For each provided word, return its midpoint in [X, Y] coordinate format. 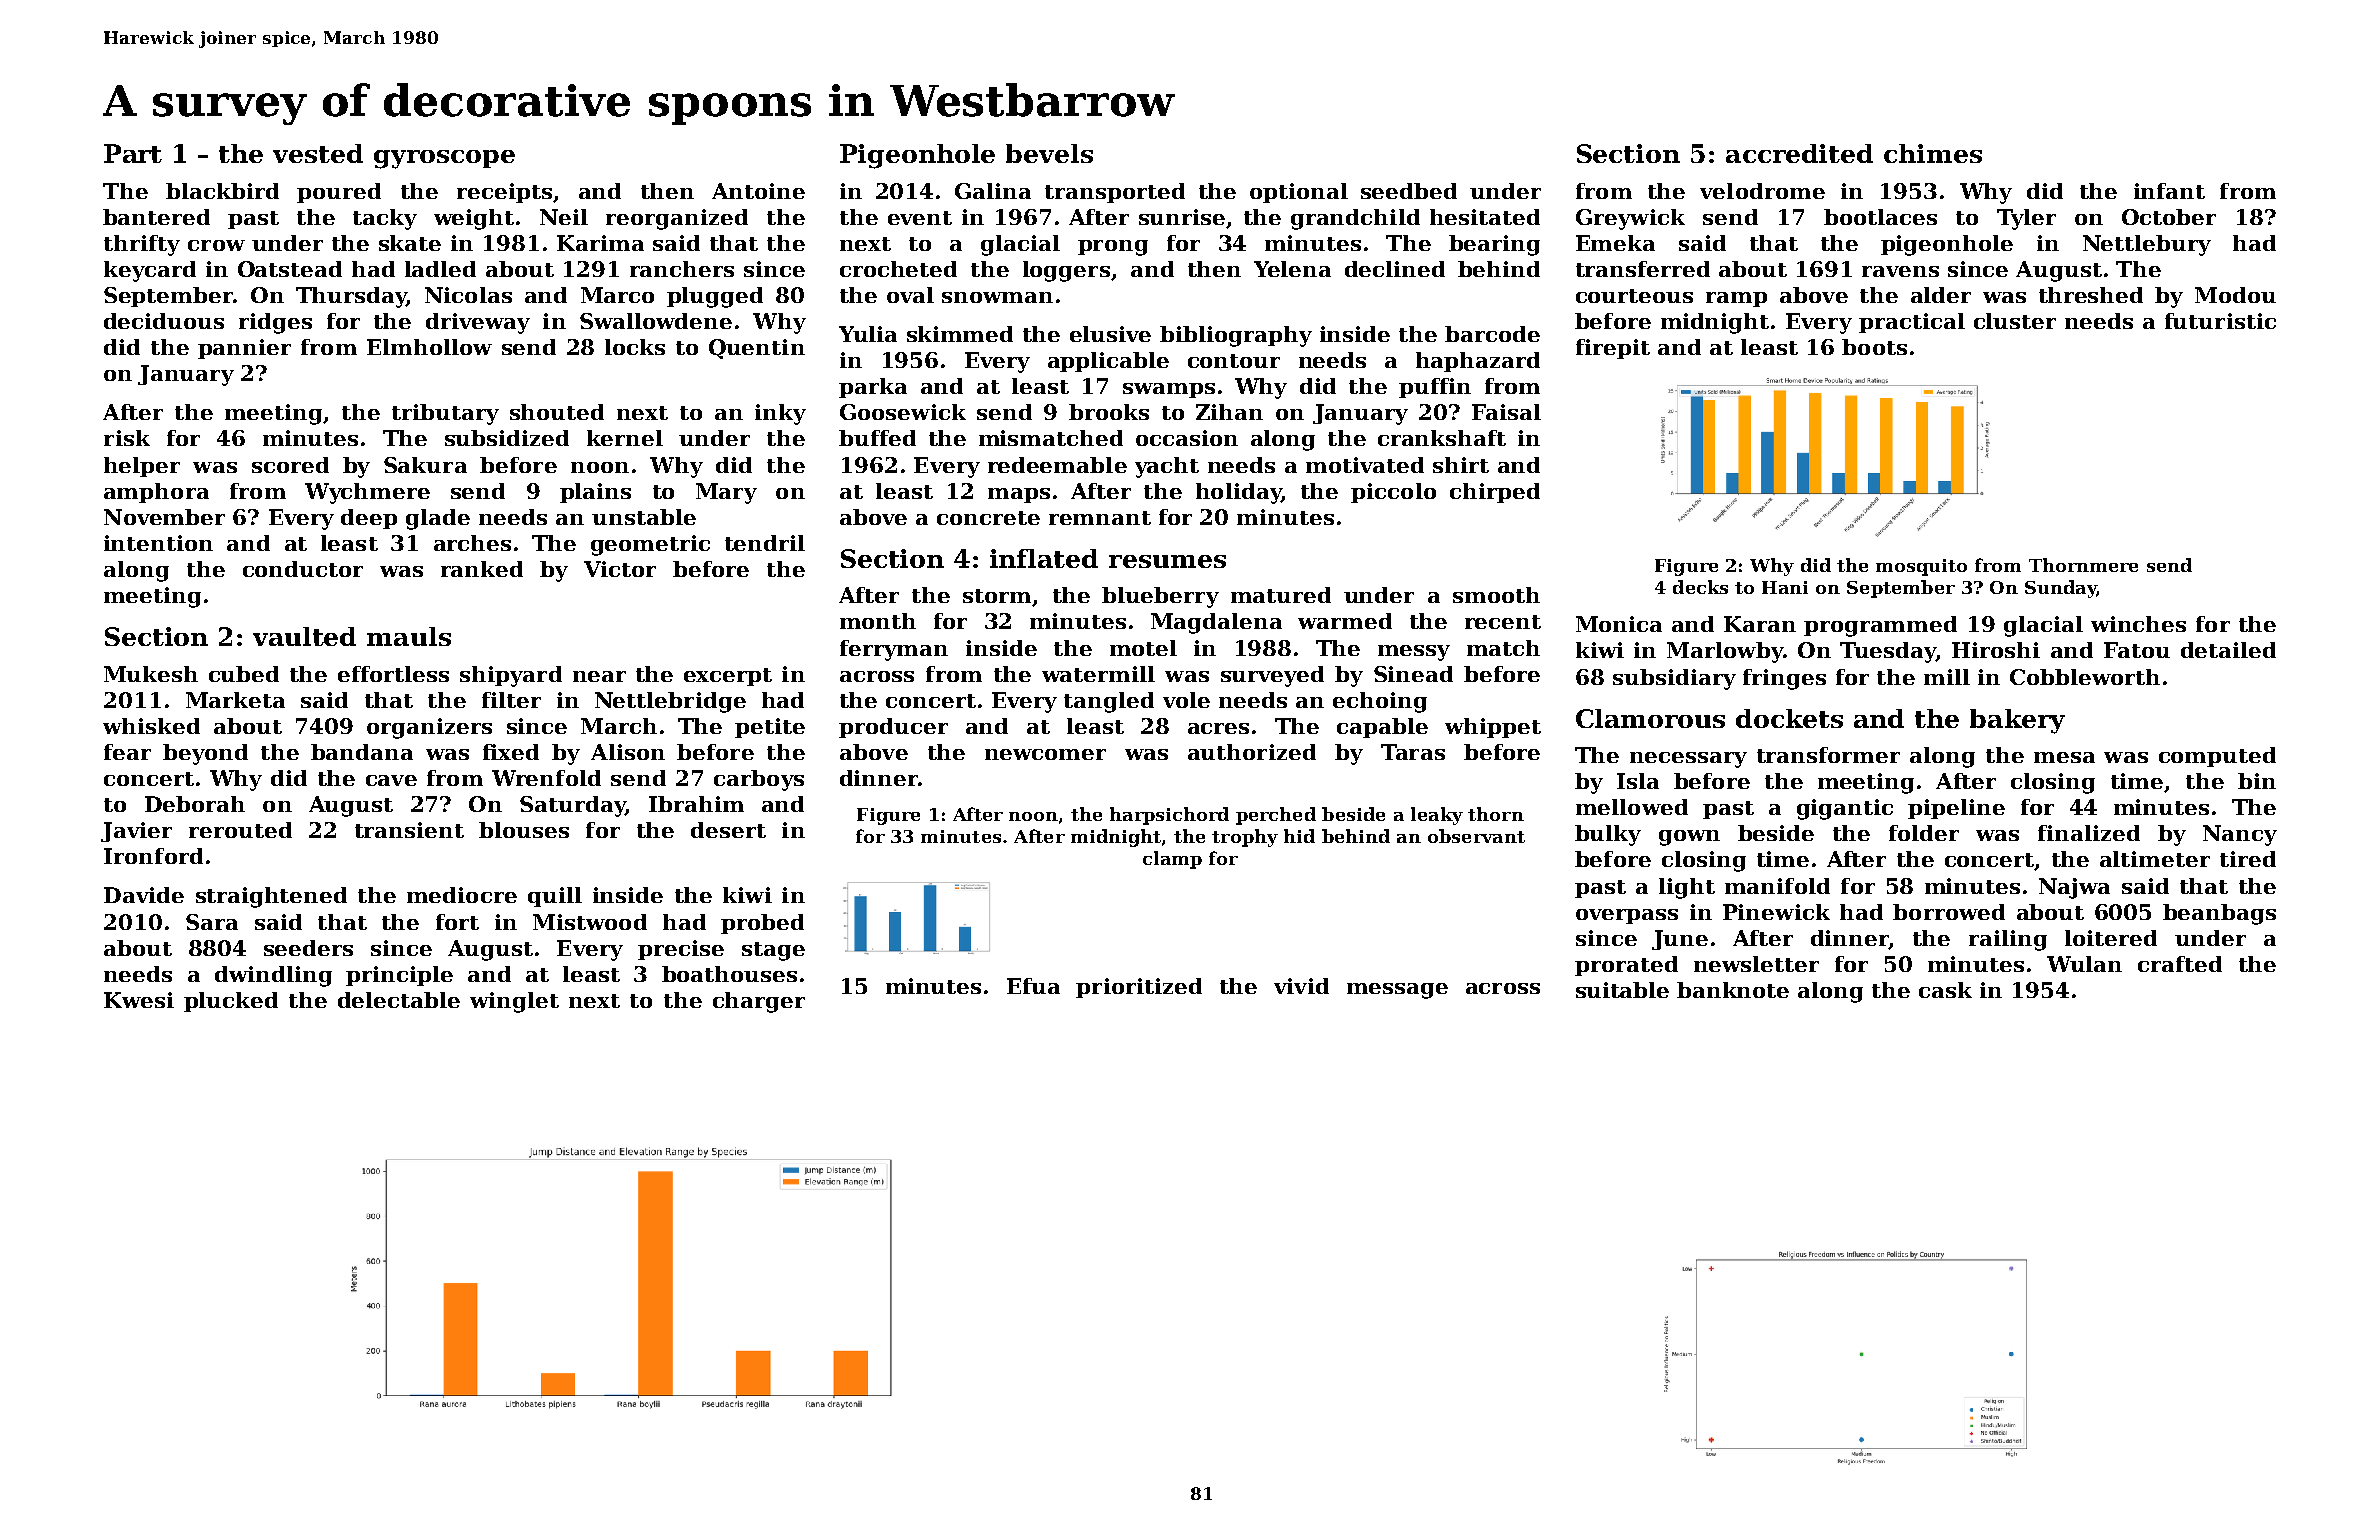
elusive [1110, 334]
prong [1113, 248]
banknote [1733, 990]
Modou [2235, 295]
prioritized [1139, 988]
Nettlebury [2147, 245]
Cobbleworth [2085, 677]
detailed [2228, 650]
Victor [620, 569]
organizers [429, 728]
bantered [156, 217]
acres [1218, 728]
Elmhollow [429, 347]
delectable [399, 1000]
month [878, 621]
